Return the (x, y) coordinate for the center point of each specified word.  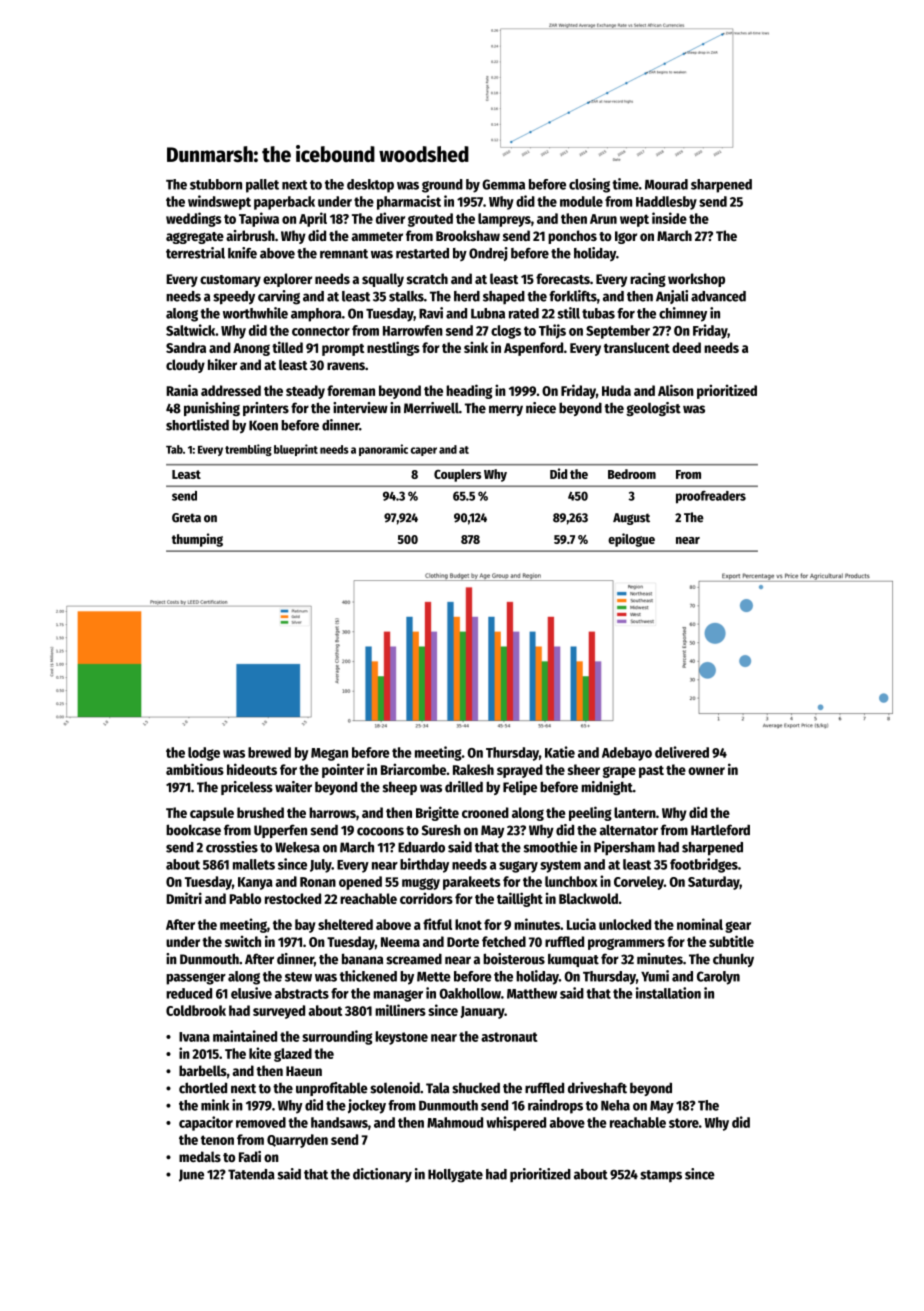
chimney (683, 314)
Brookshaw (468, 235)
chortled (203, 1088)
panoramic (383, 450)
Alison (676, 390)
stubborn (216, 184)
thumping (197, 540)
